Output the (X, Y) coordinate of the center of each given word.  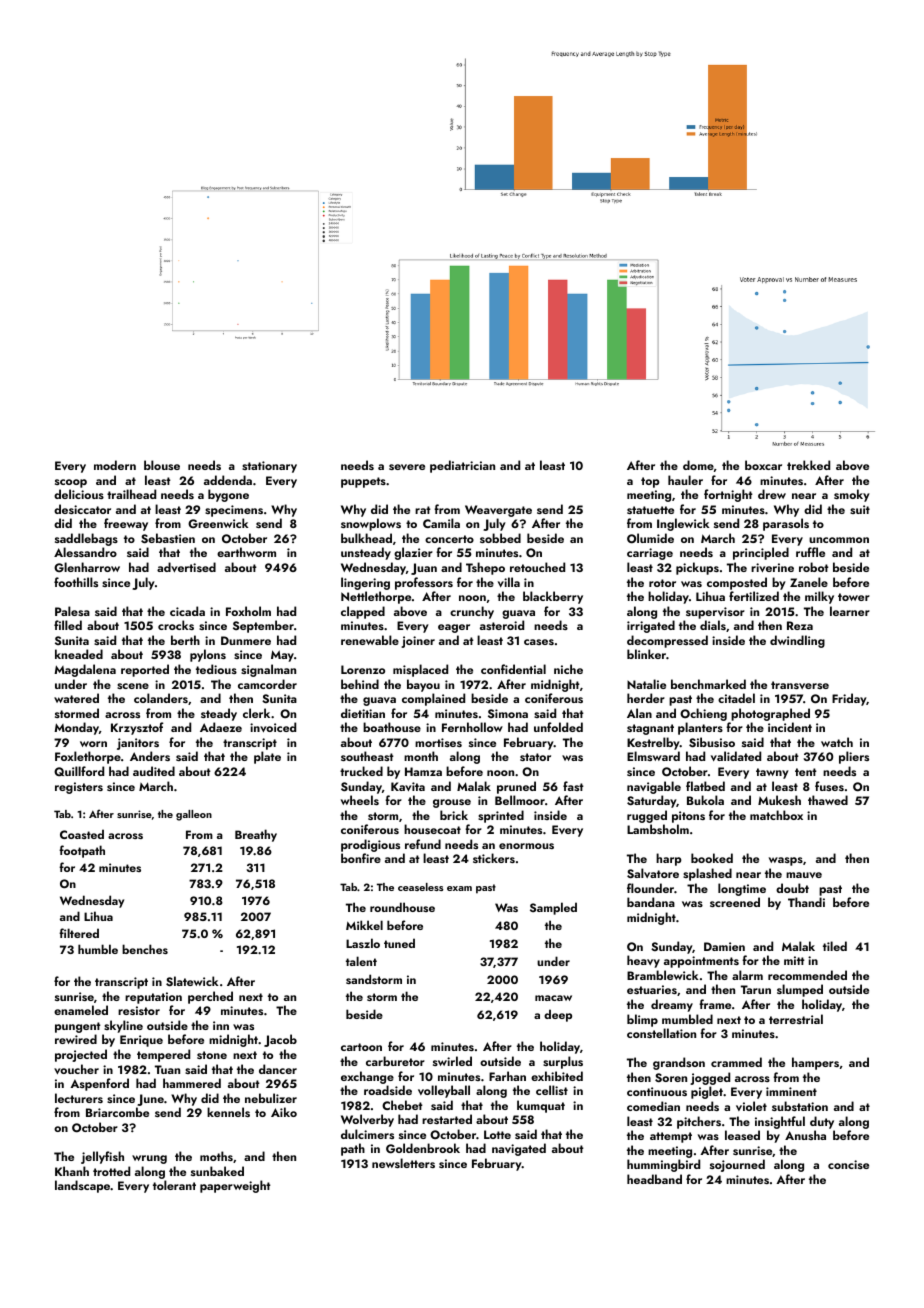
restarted (447, 1119)
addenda (228, 480)
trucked (361, 771)
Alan (639, 713)
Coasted (82, 834)
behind (360, 684)
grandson (679, 1063)
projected (81, 1055)
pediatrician (462, 466)
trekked (808, 465)
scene (133, 686)
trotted (111, 1171)
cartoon (361, 1047)
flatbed (705, 786)
